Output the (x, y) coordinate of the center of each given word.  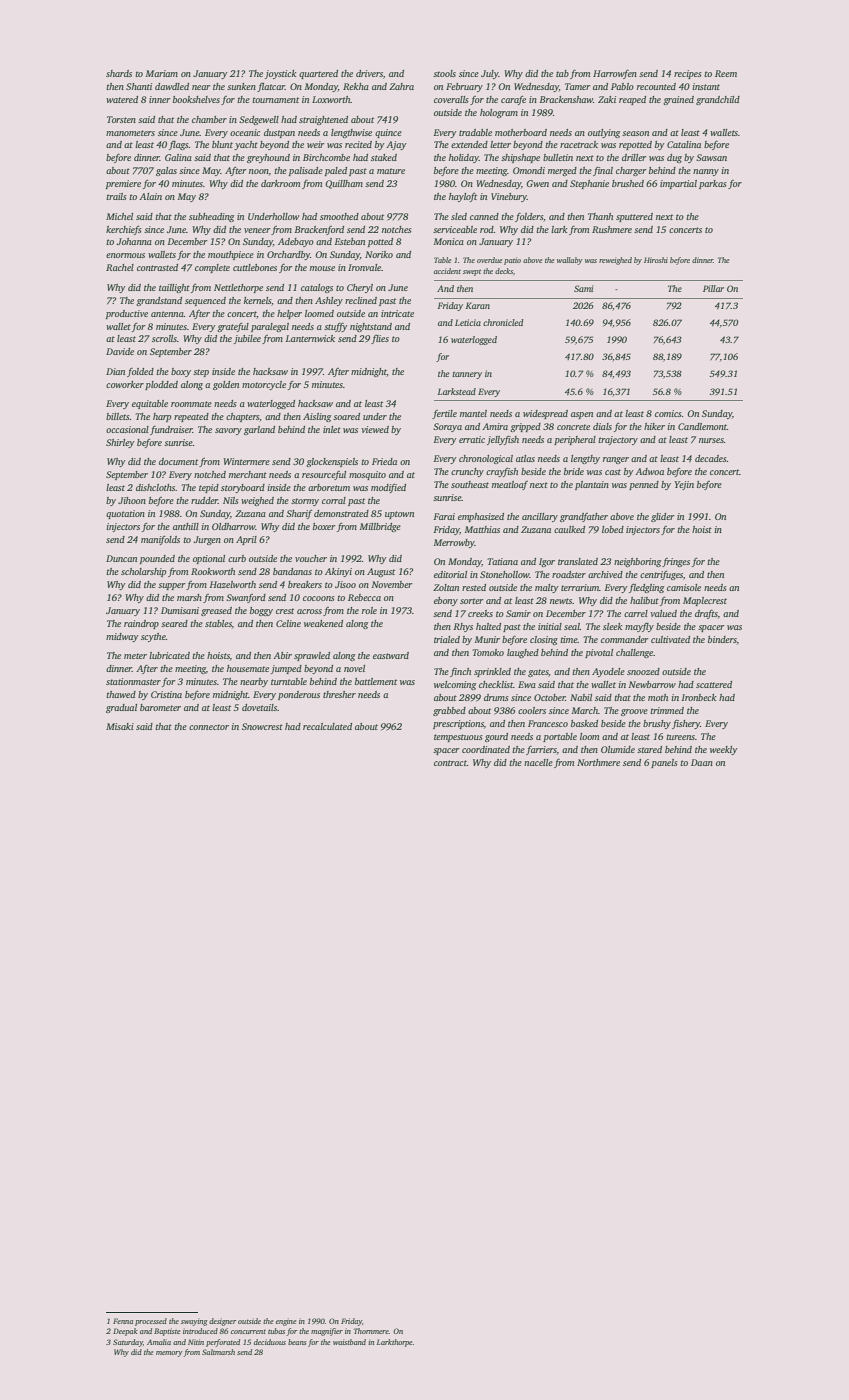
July (490, 74)
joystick (281, 74)
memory (169, 1354)
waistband (349, 1342)
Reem (726, 73)
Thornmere (371, 1331)
